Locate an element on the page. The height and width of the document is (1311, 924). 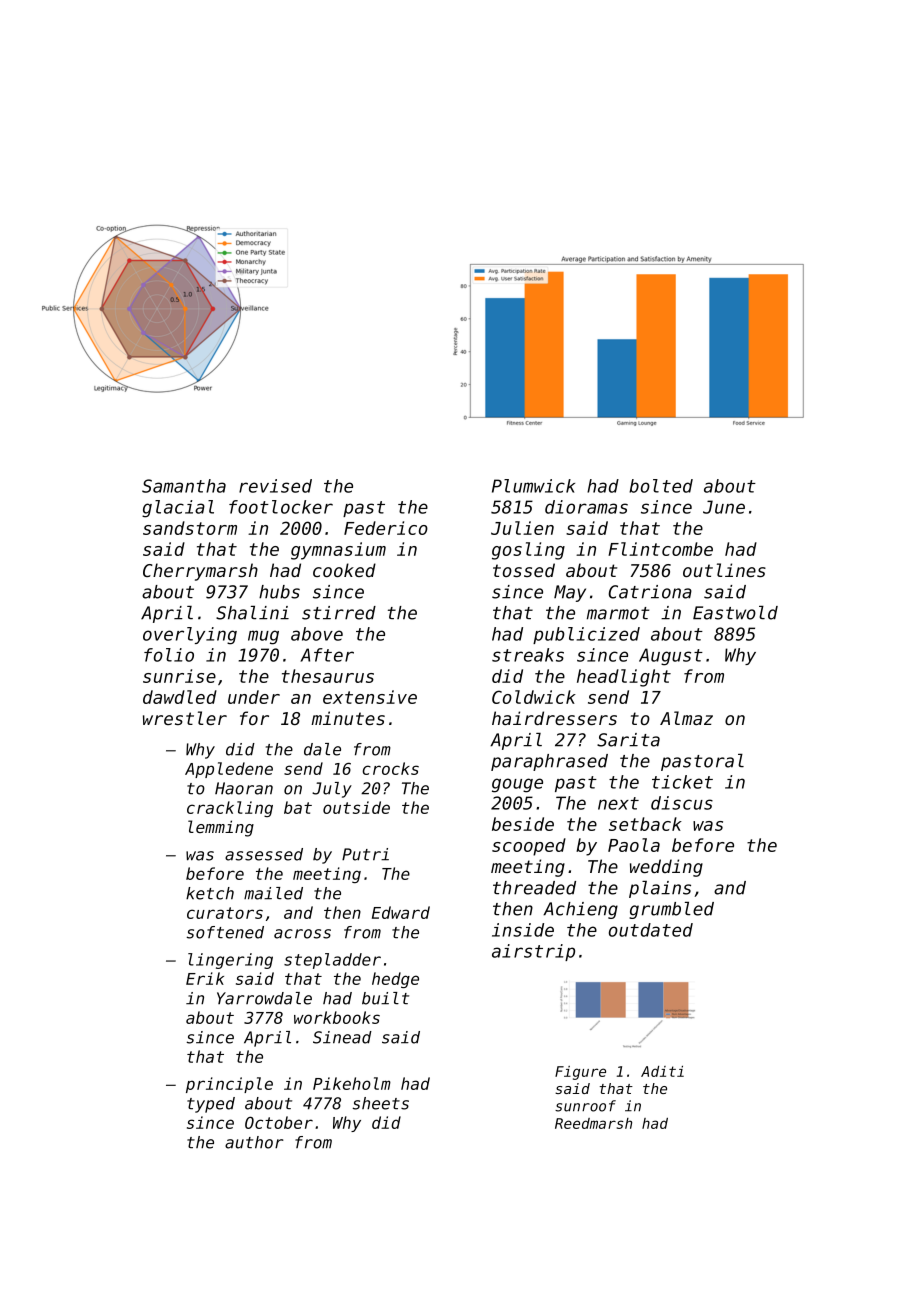
Plumwick is located at coordinates (533, 486).
